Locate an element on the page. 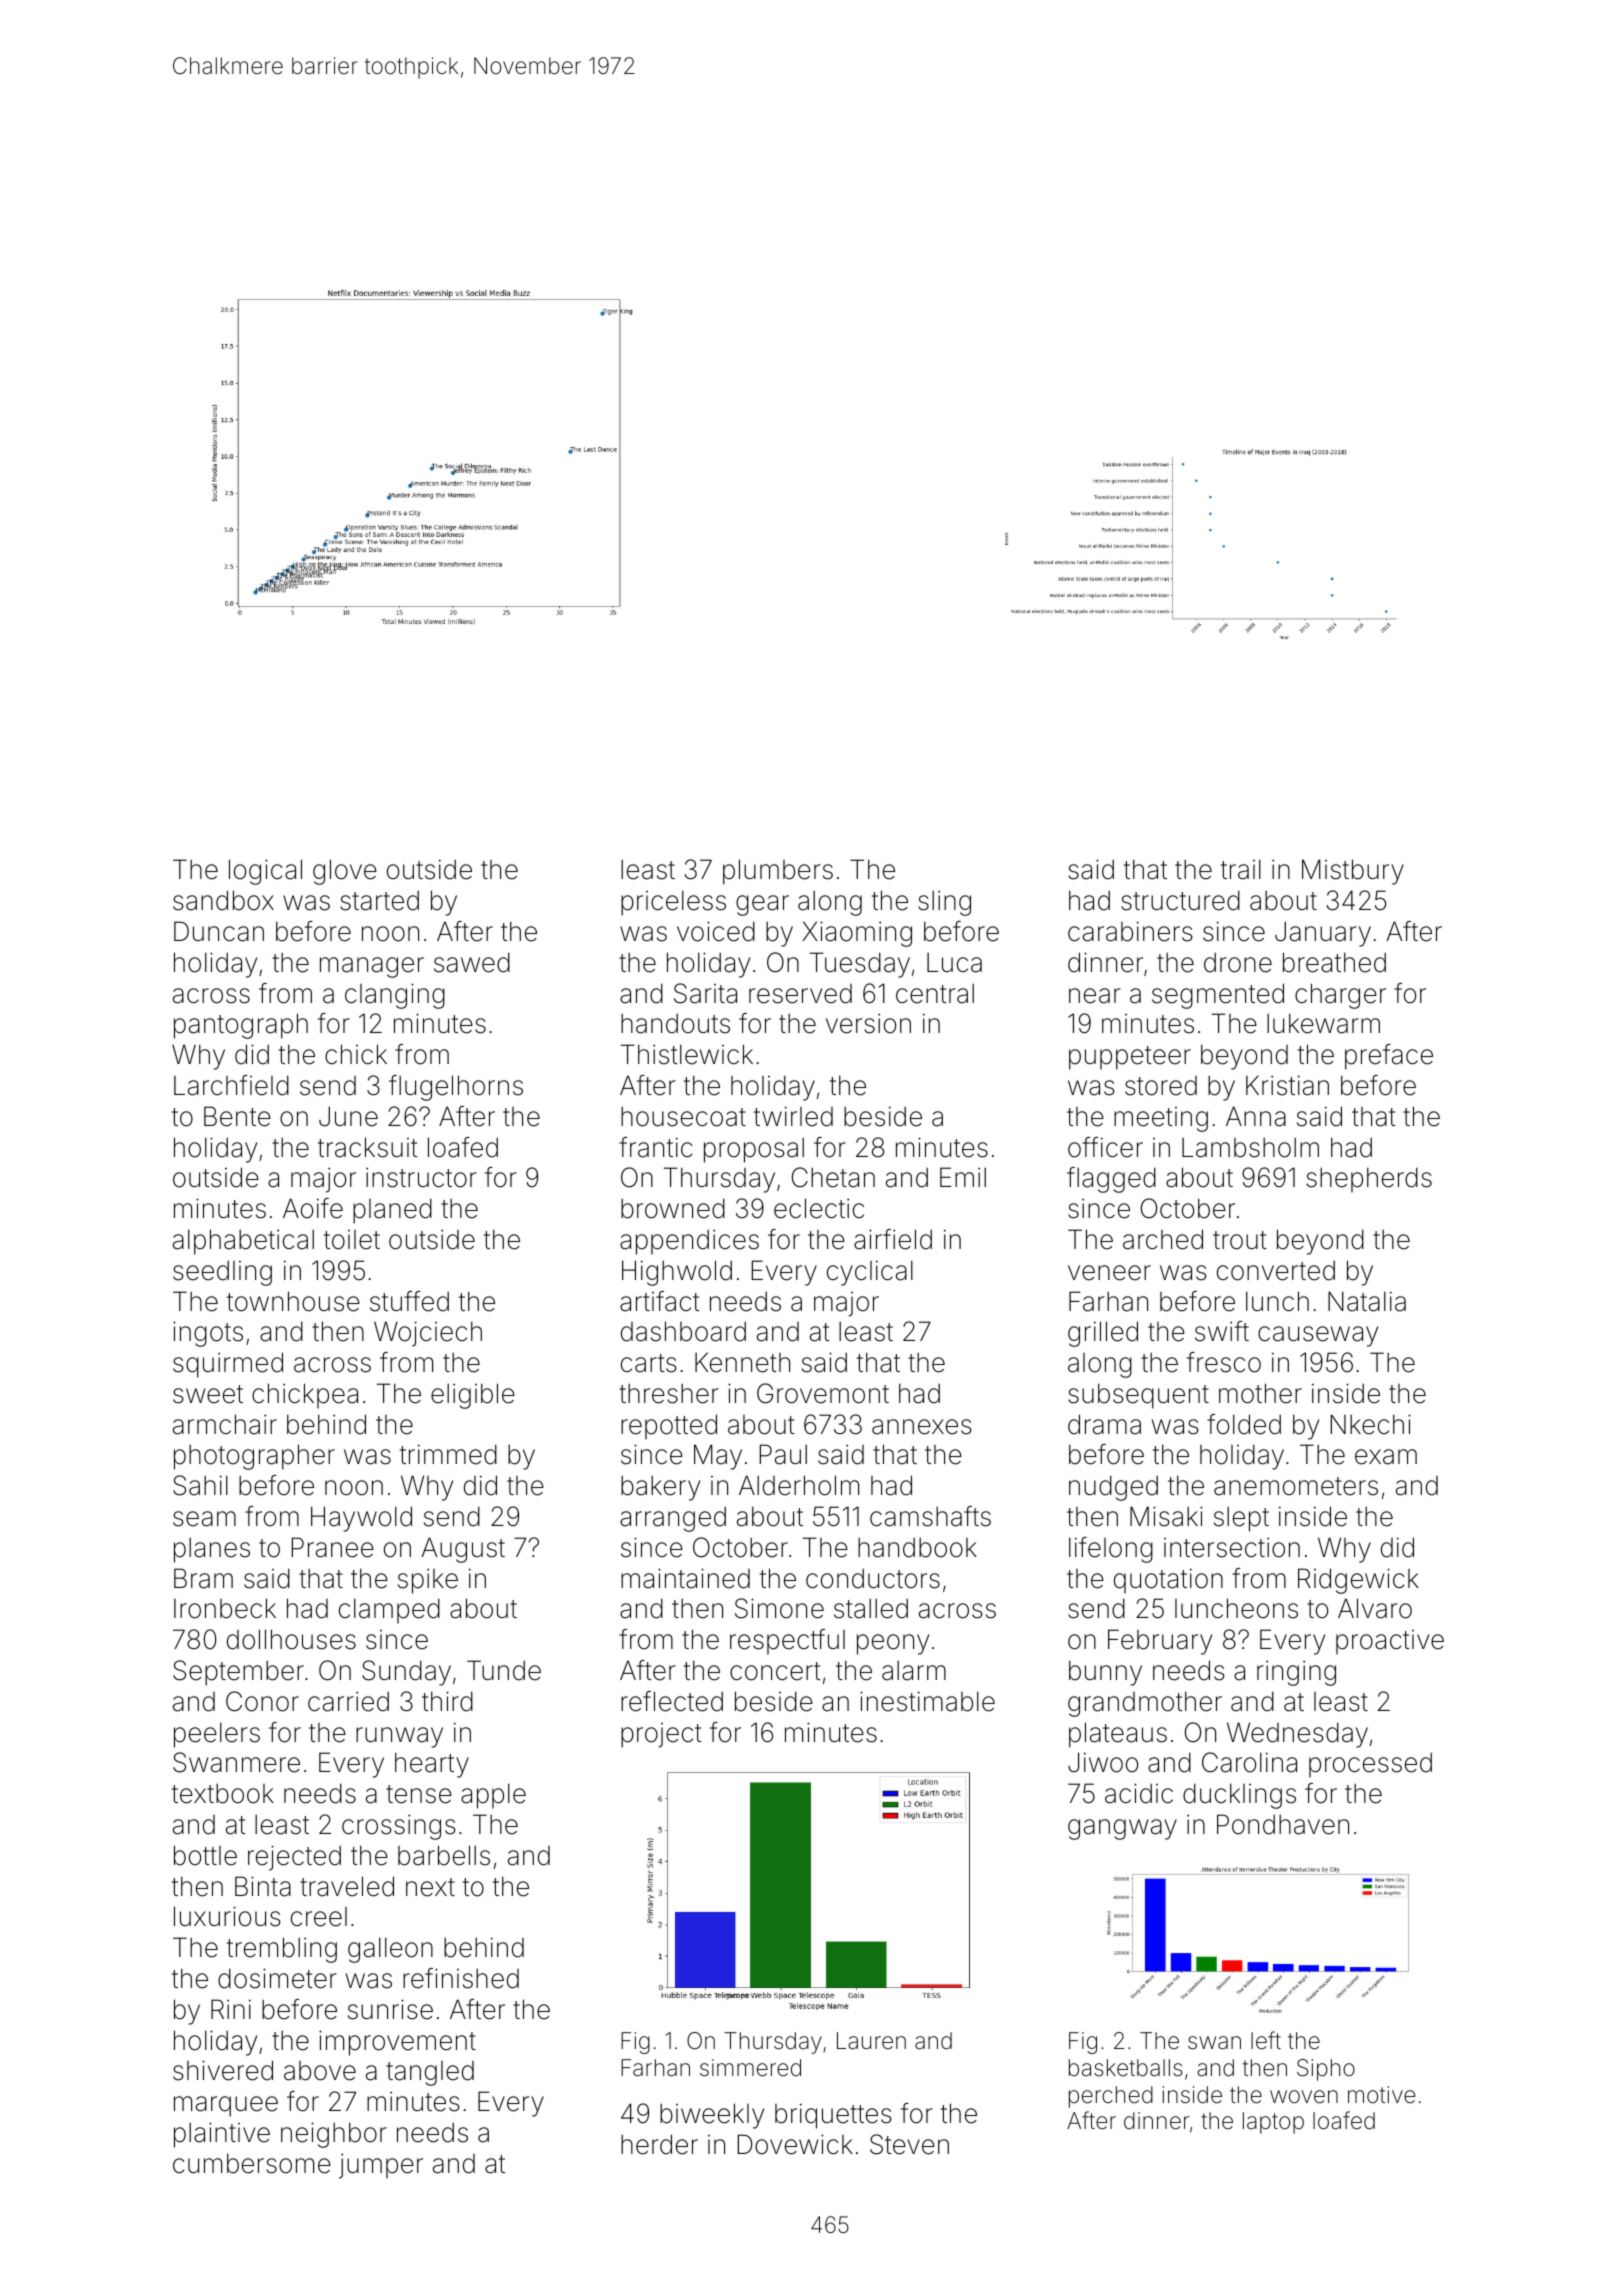  Simone is located at coordinates (779, 1608).
